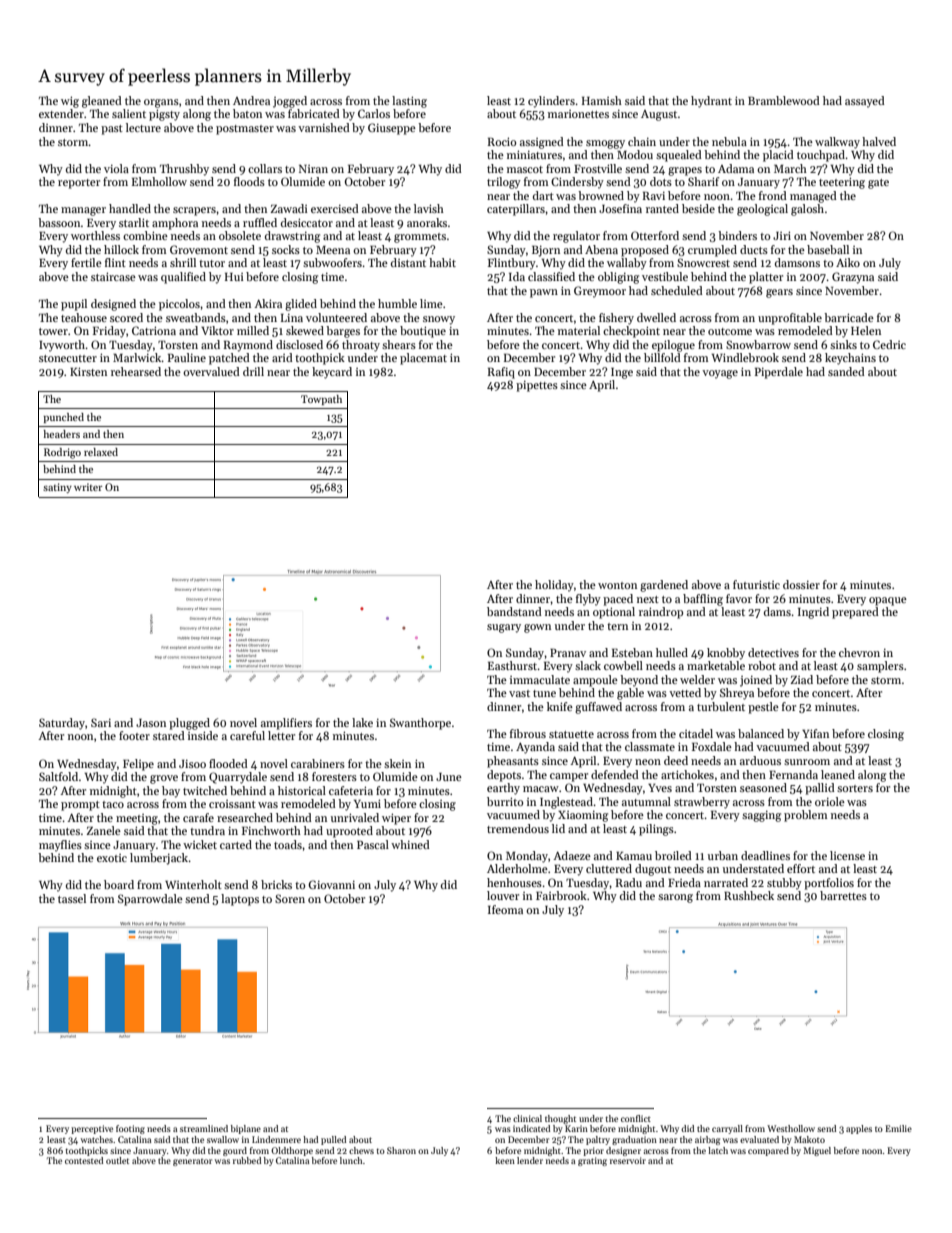 This screenshot has height=1233, width=952. Describe the element at coordinates (505, 909) in the screenshot. I see `Ifeoma` at that location.
